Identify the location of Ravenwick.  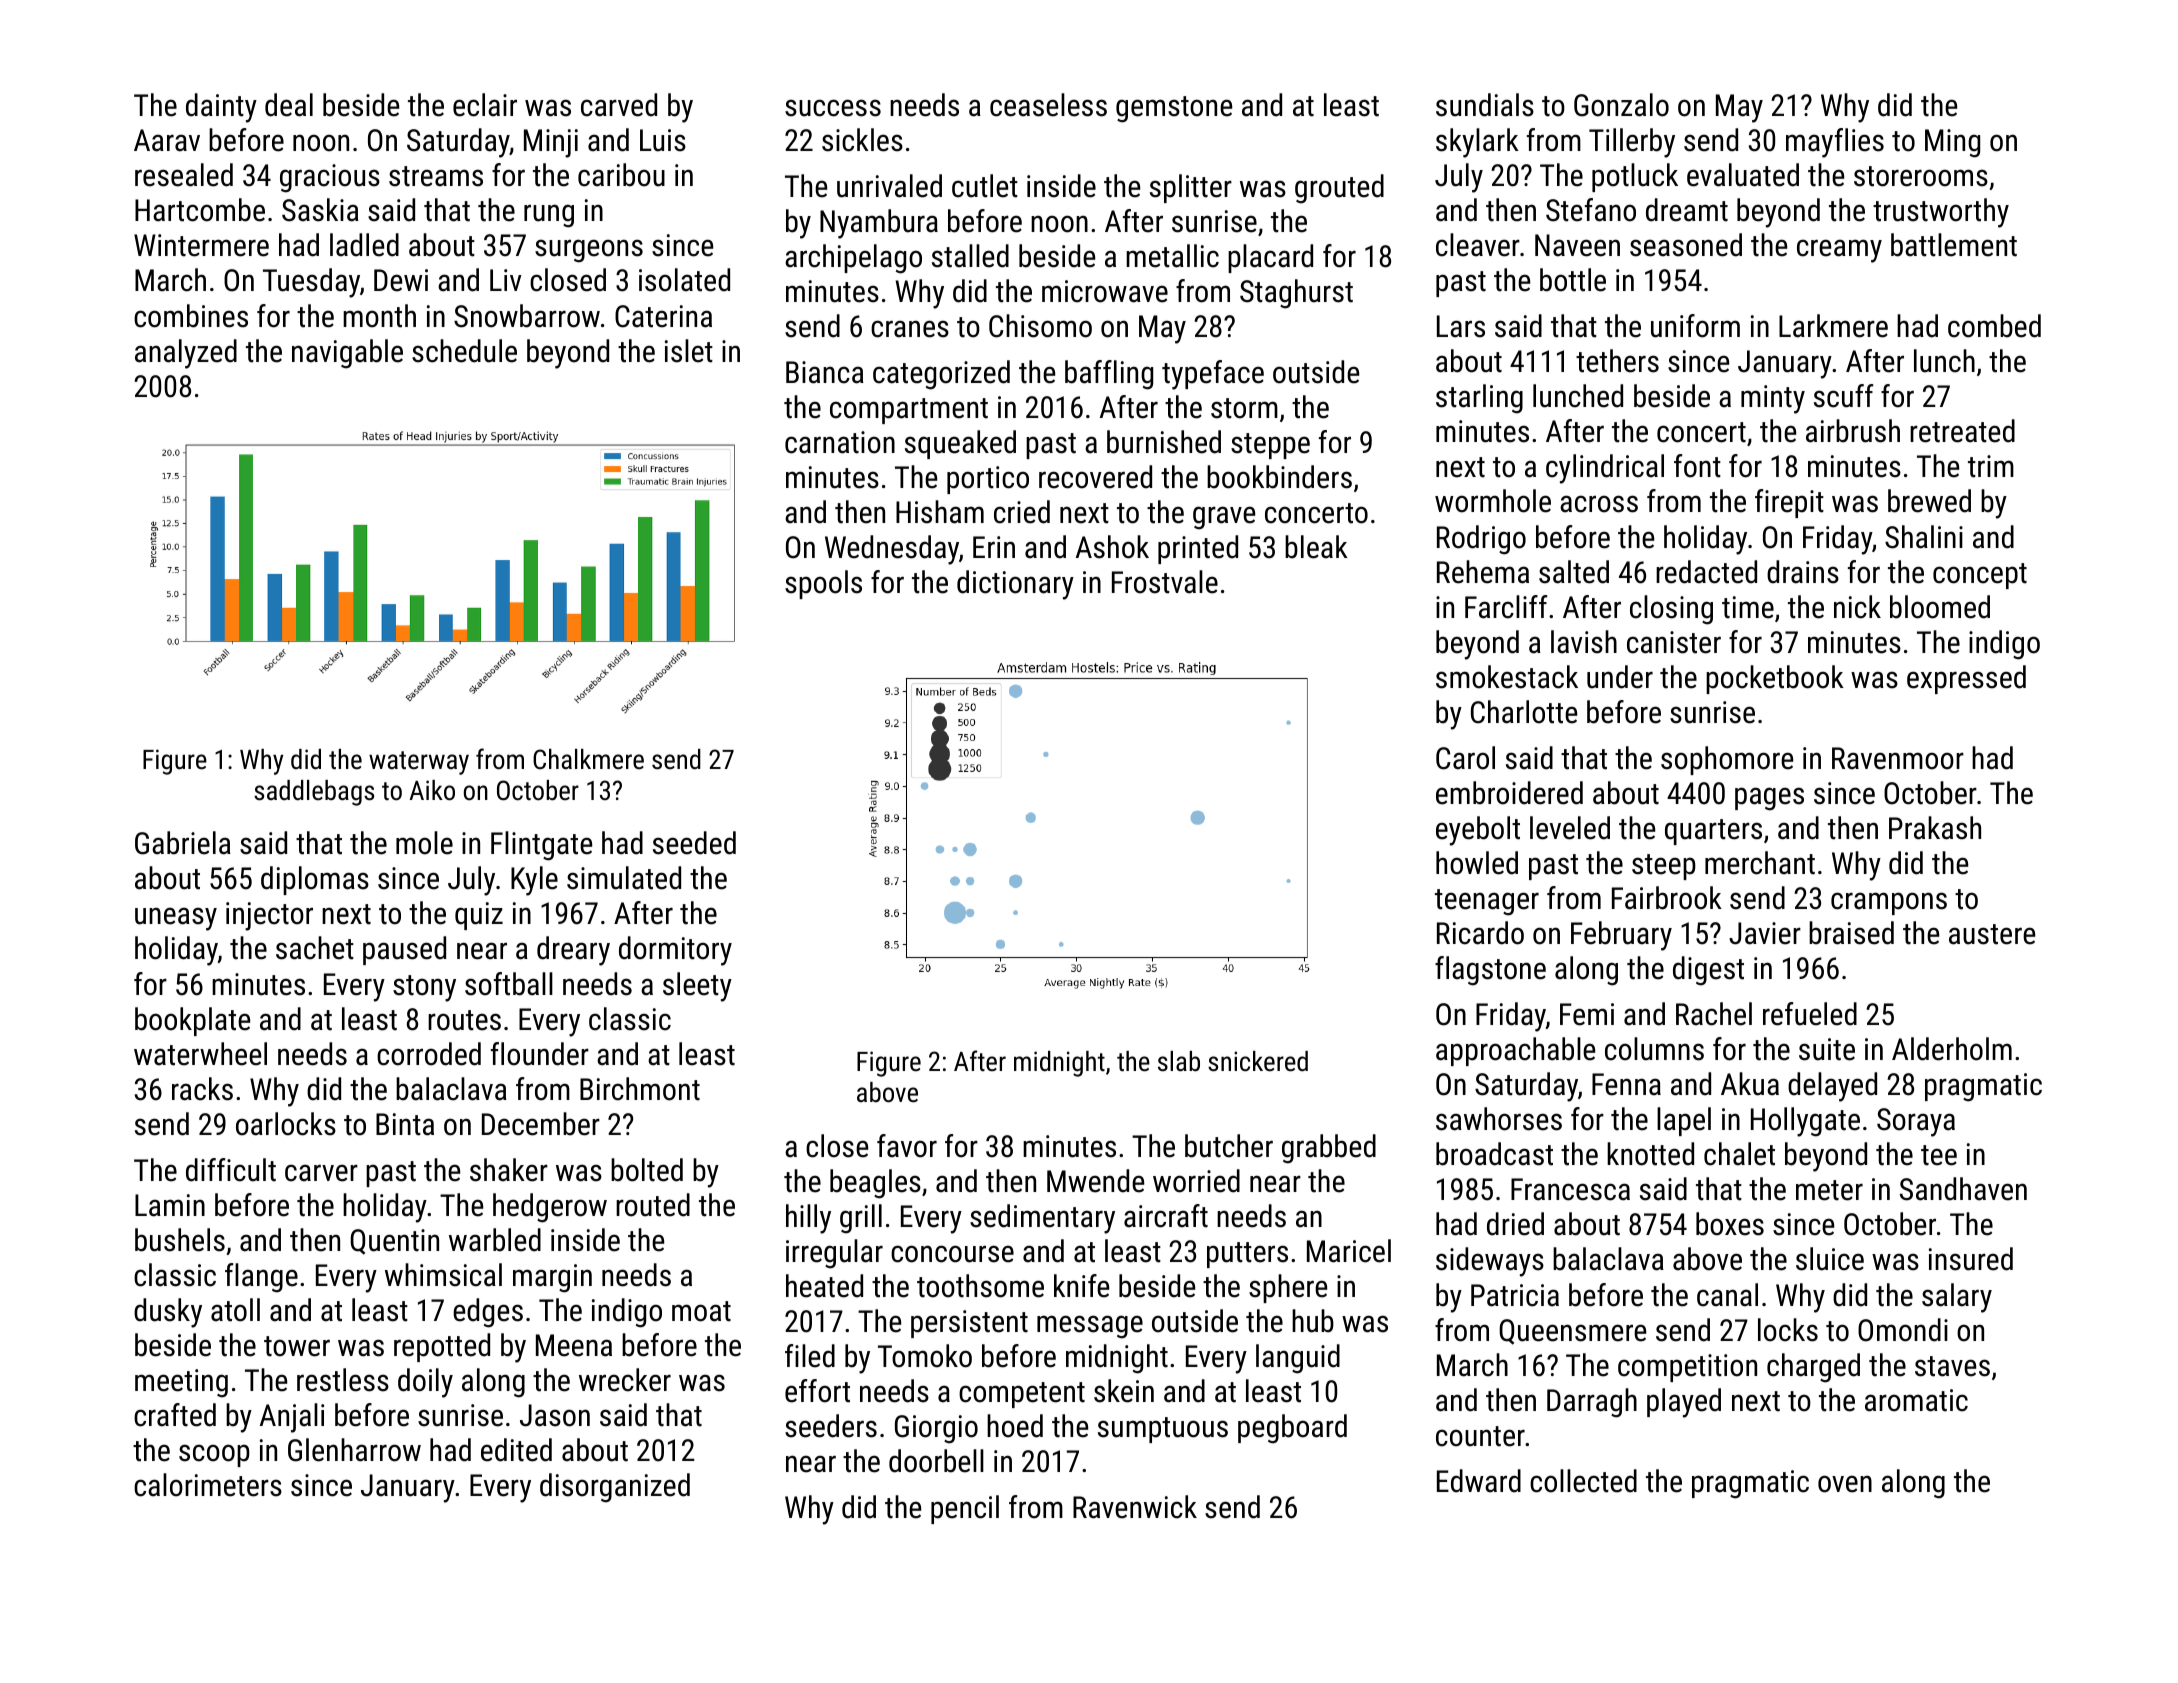
(1135, 1507).
